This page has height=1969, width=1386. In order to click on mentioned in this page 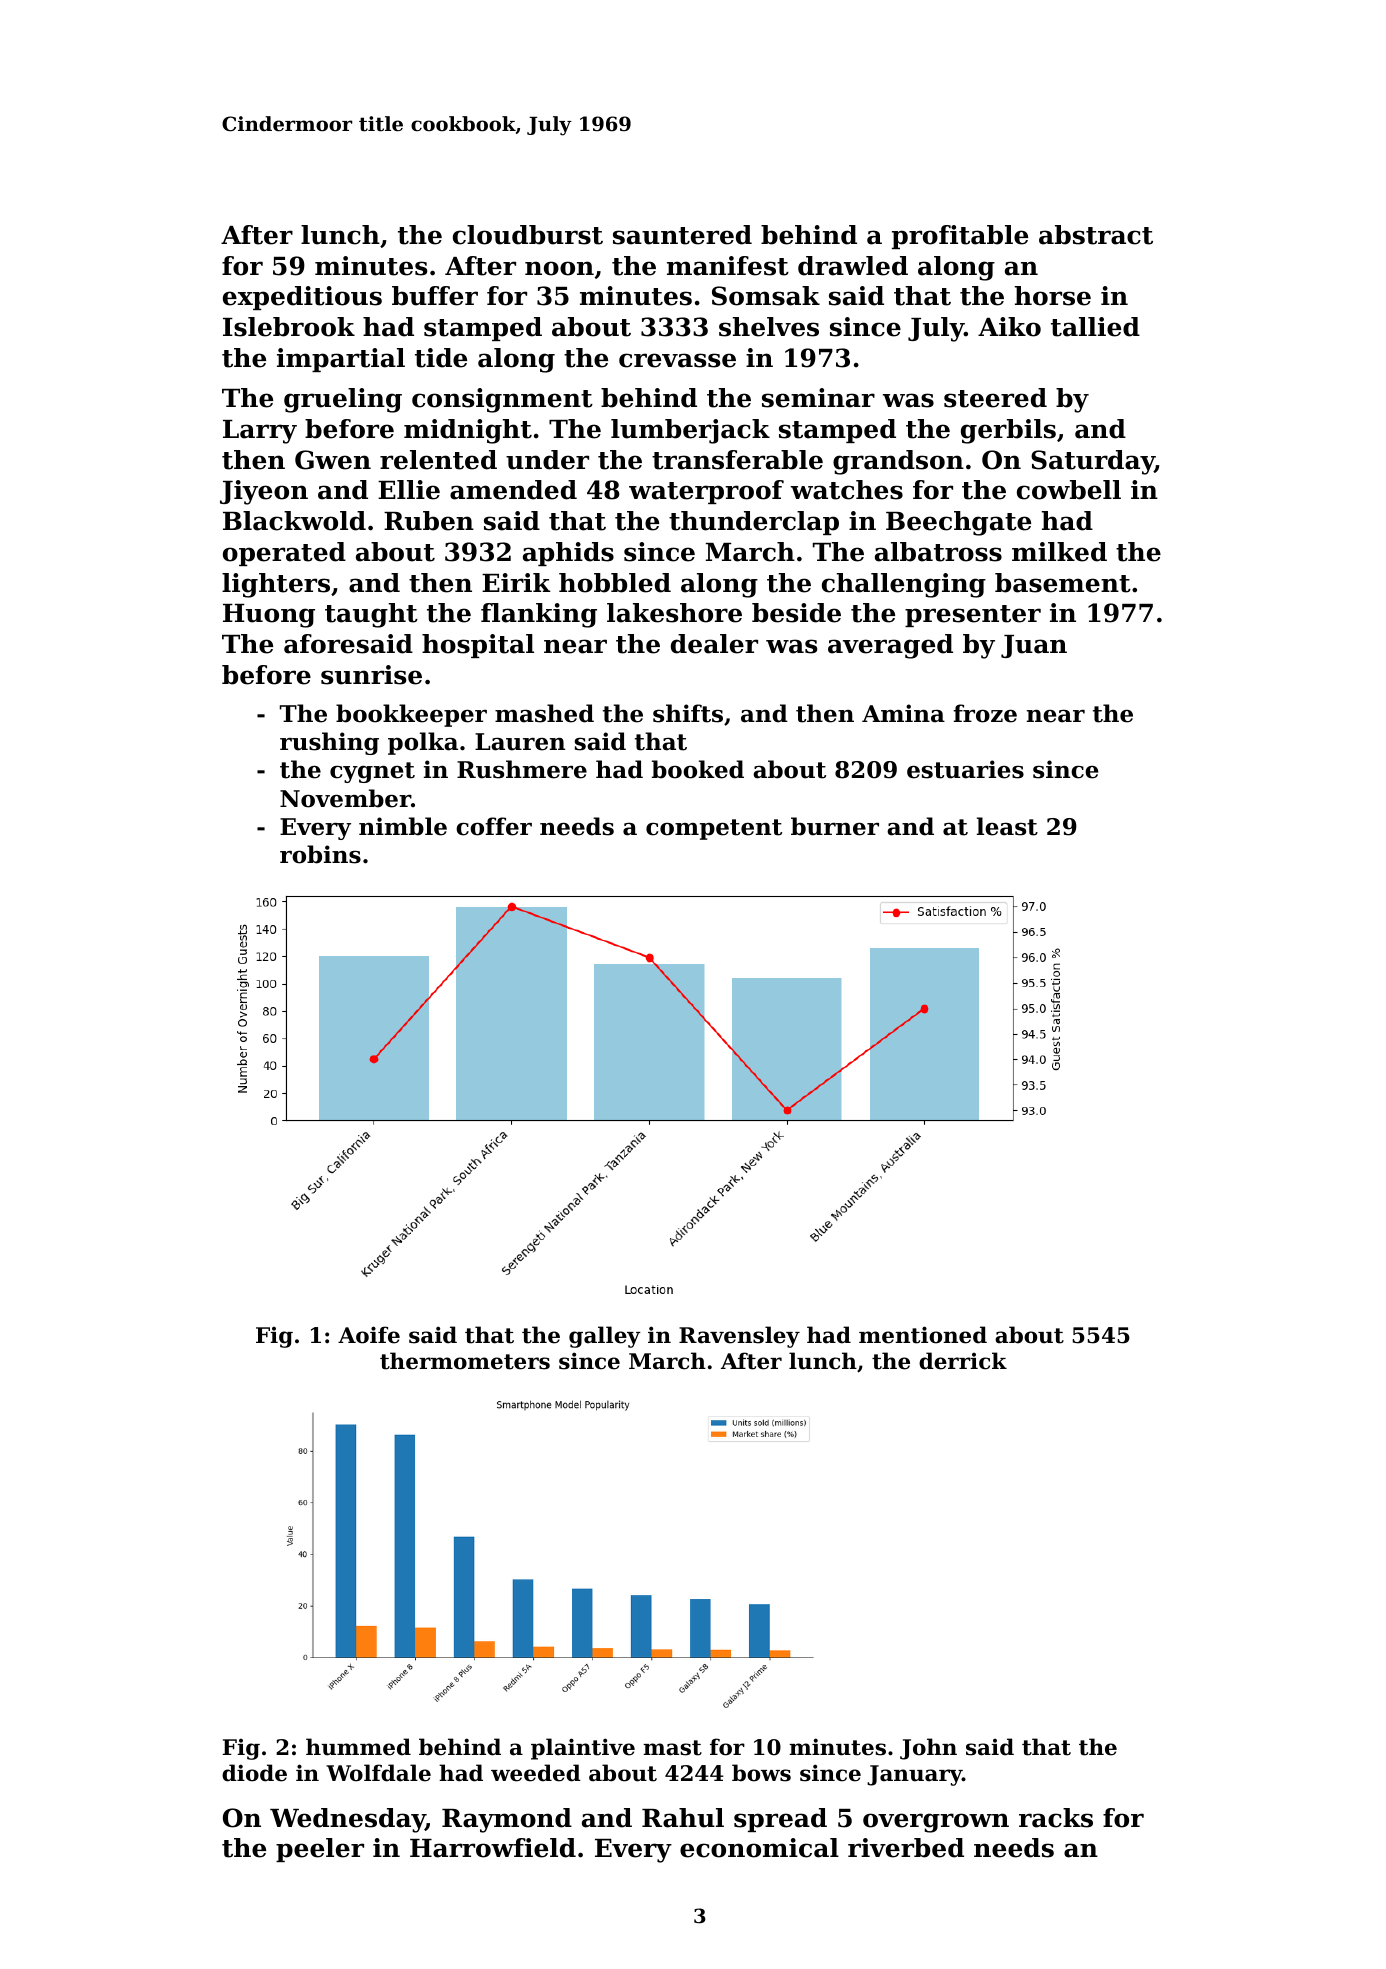, I will do `click(923, 1335)`.
